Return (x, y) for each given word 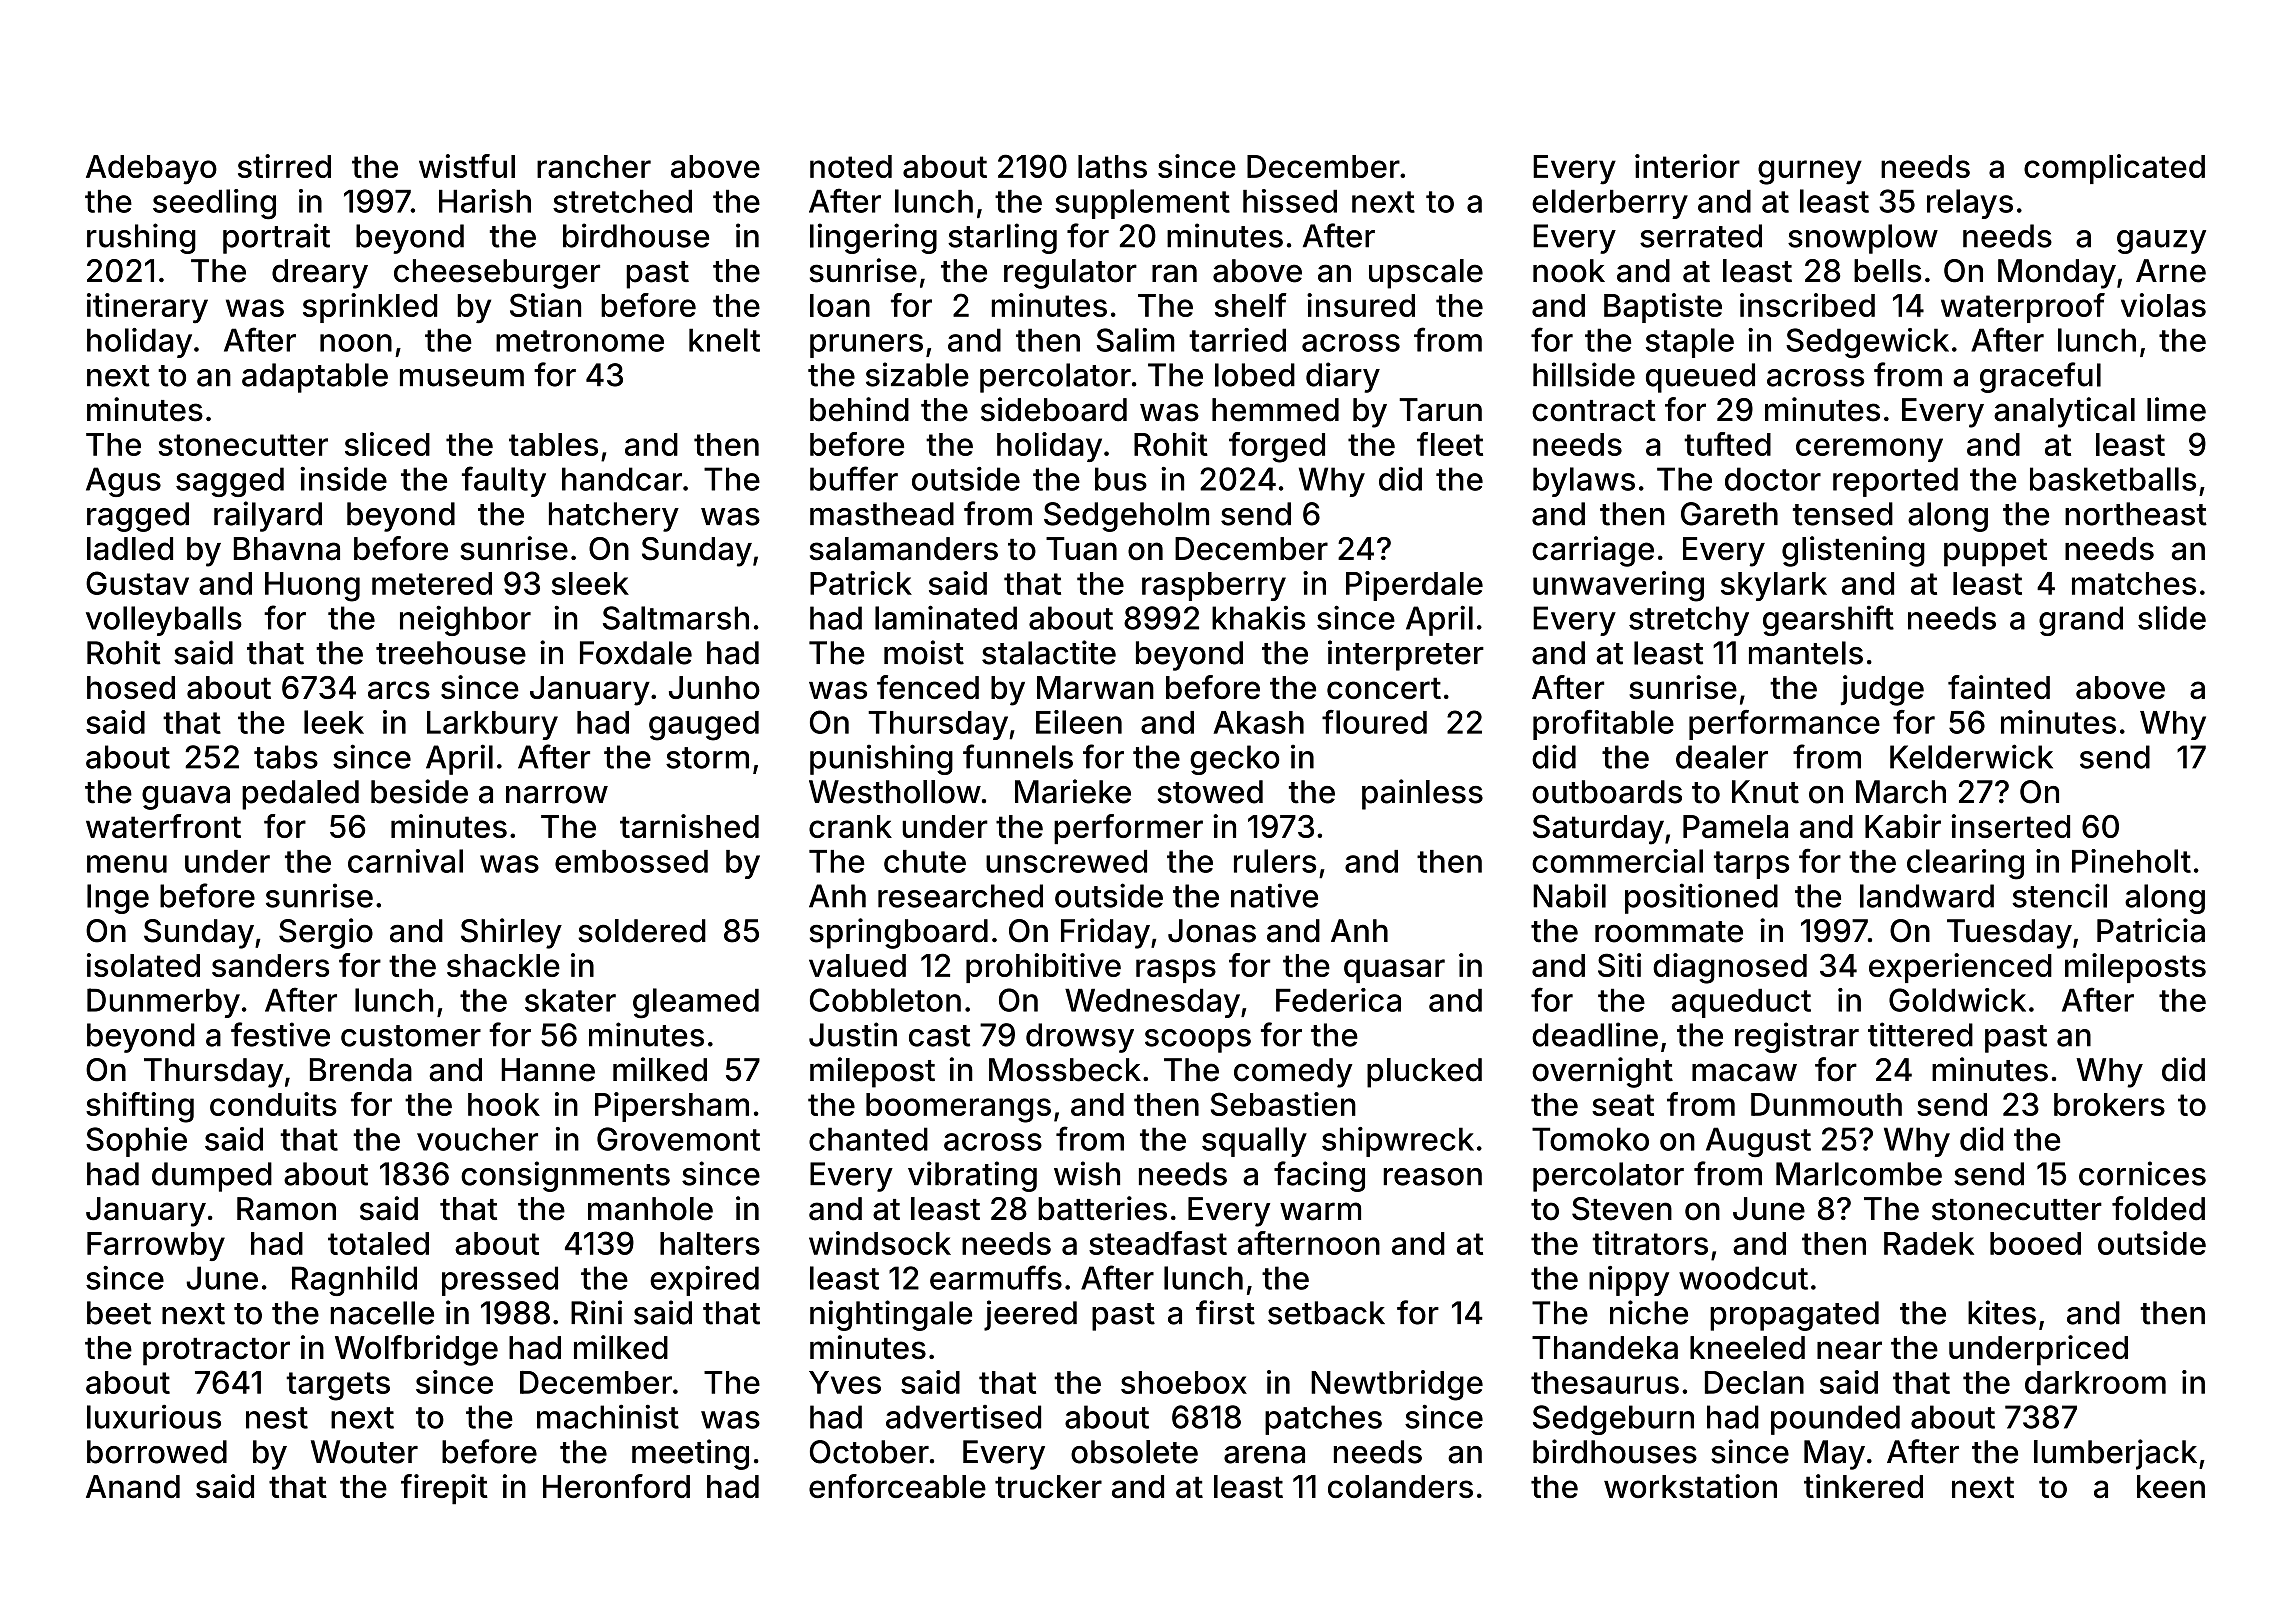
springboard (899, 933)
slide (2172, 617)
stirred (284, 166)
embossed (631, 861)
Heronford (616, 1486)
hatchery (614, 517)
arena (1264, 1455)
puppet (1995, 553)
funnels (1018, 756)
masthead (882, 514)
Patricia (2151, 930)
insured (1361, 305)
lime (2176, 409)
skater (570, 1000)
